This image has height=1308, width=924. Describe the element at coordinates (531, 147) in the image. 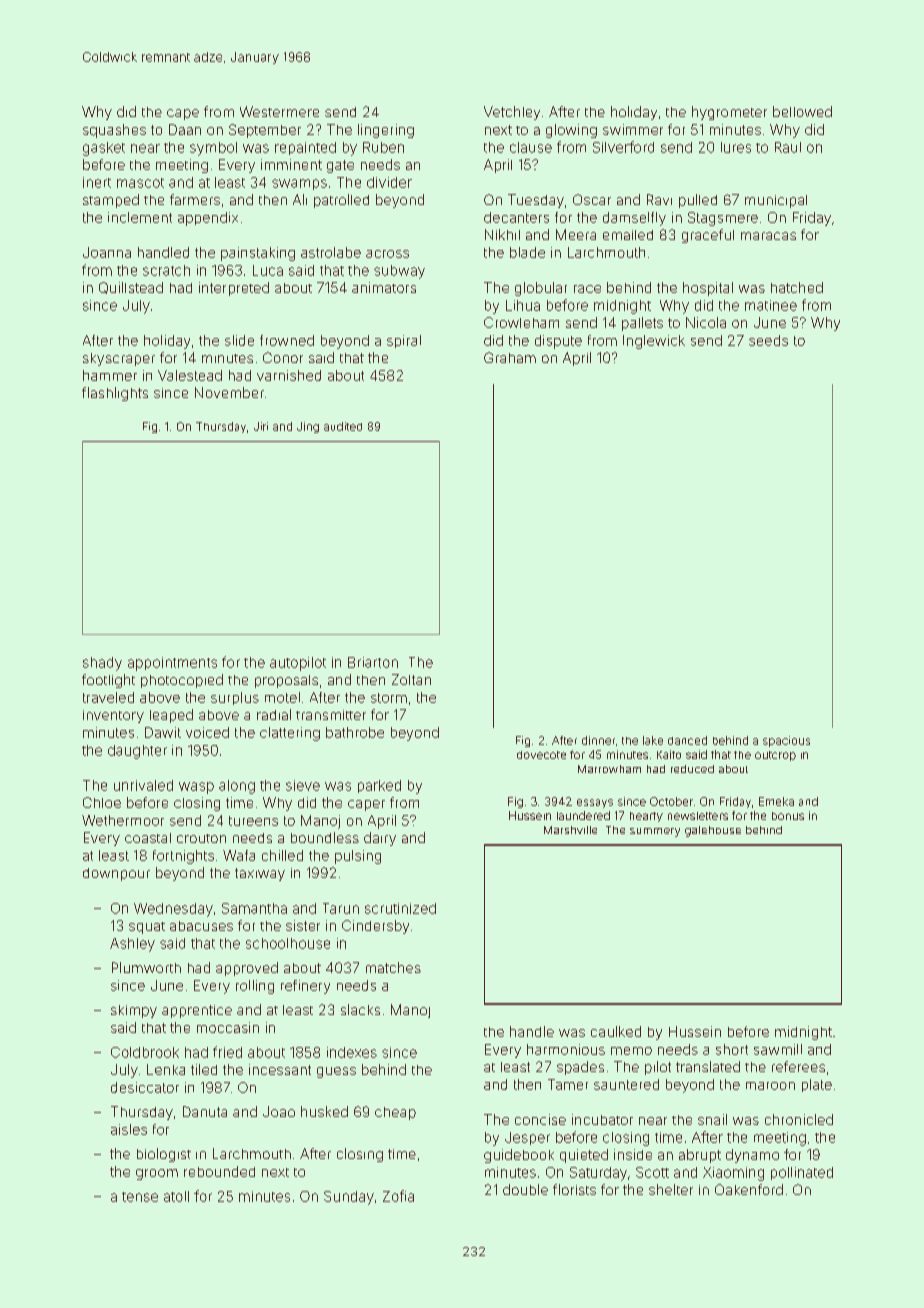

I see `clause` at that location.
